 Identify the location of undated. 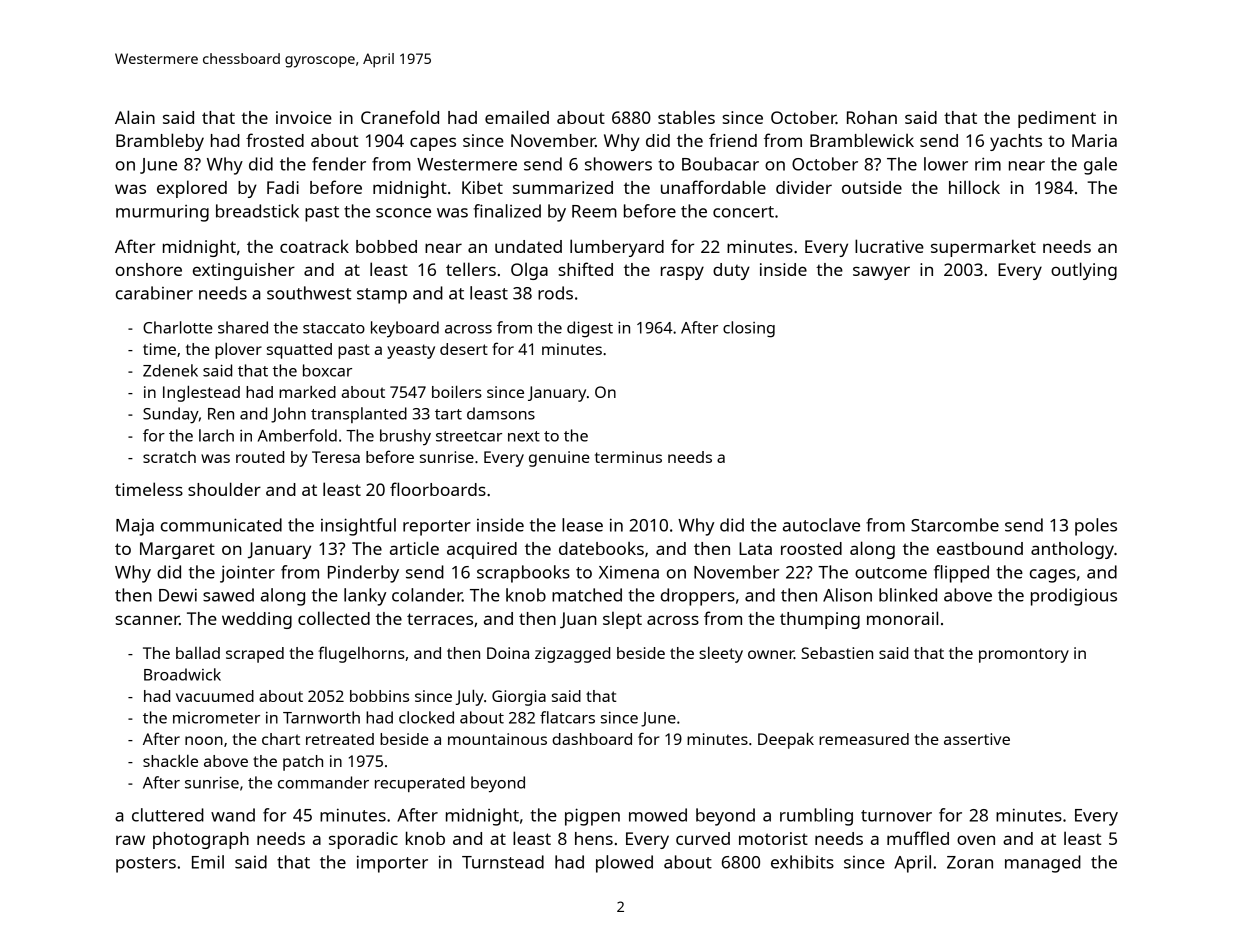
(528, 246).
